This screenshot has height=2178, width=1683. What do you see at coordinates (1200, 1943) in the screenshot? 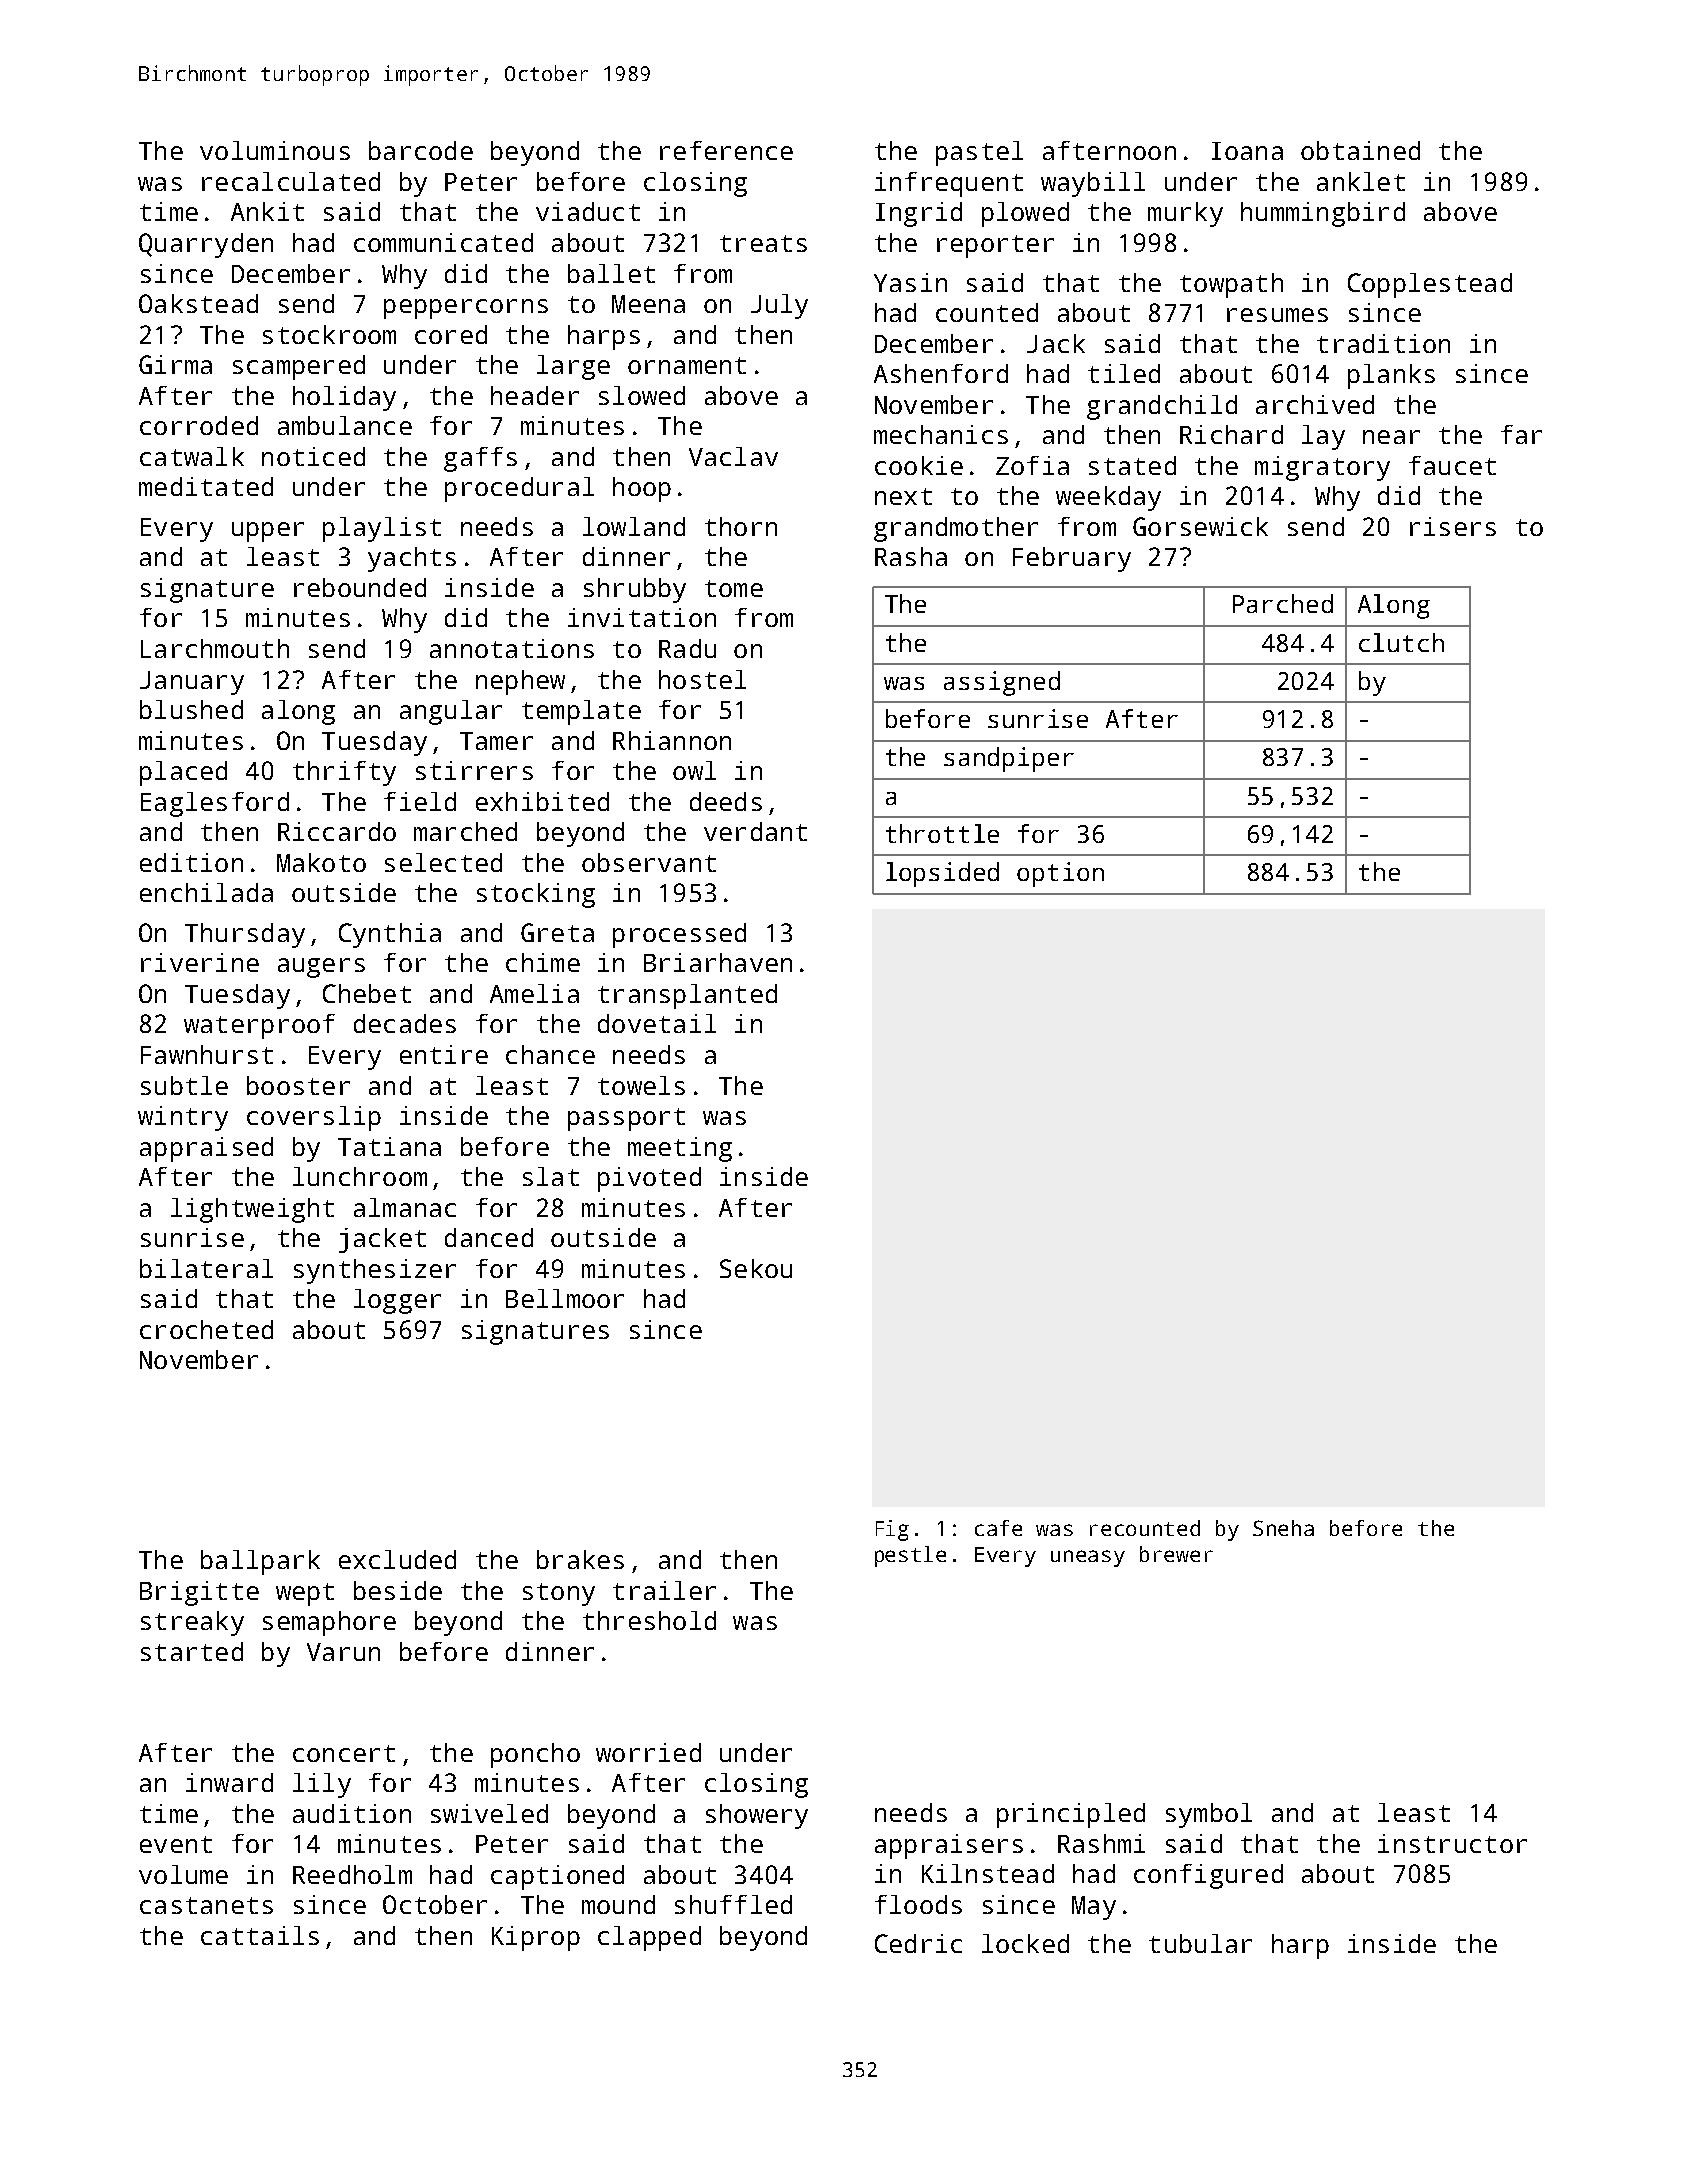
I see `tubular` at bounding box center [1200, 1943].
